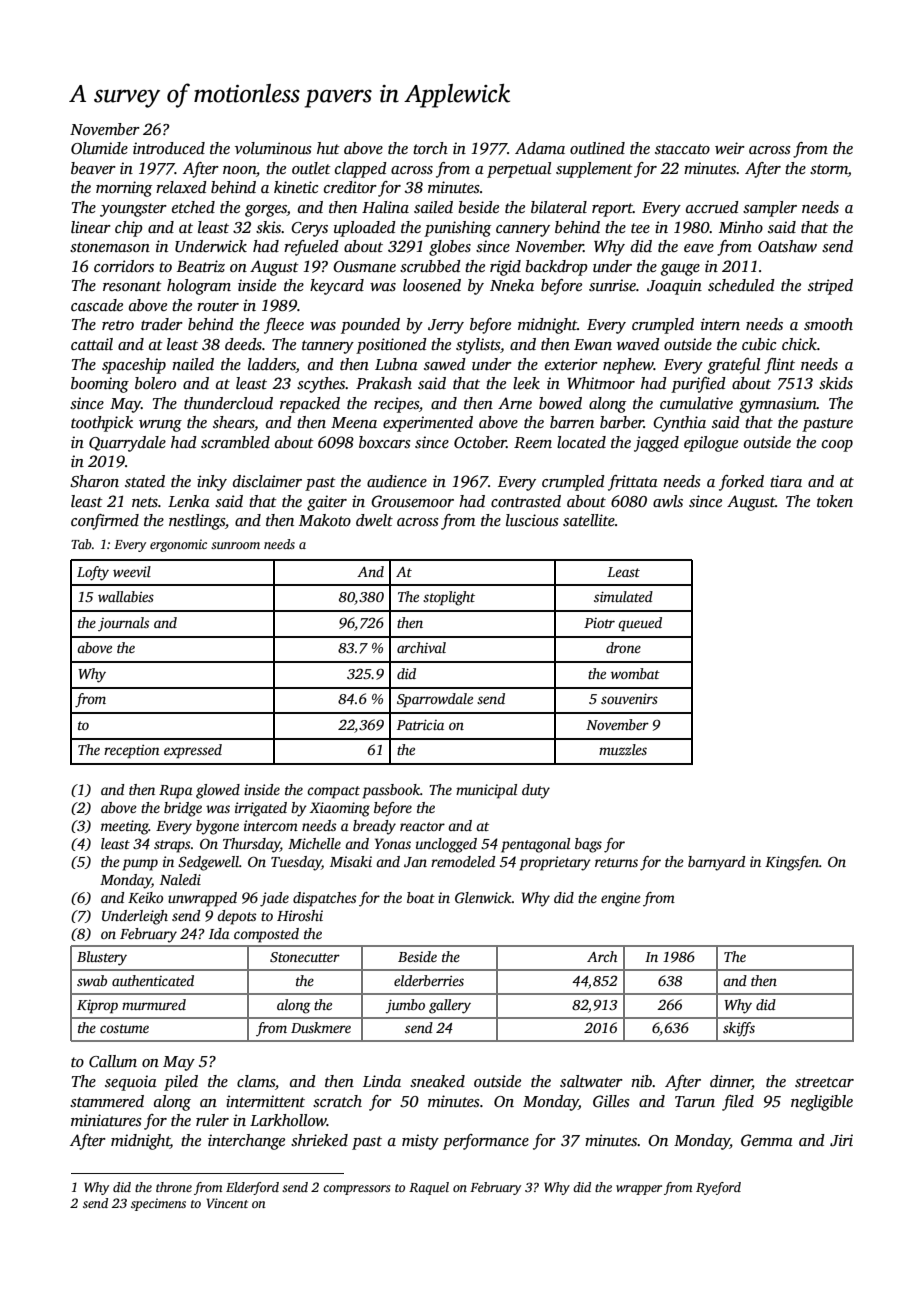 Image resolution: width=924 pixels, height=1308 pixels. I want to click on scythes, so click(321, 385).
